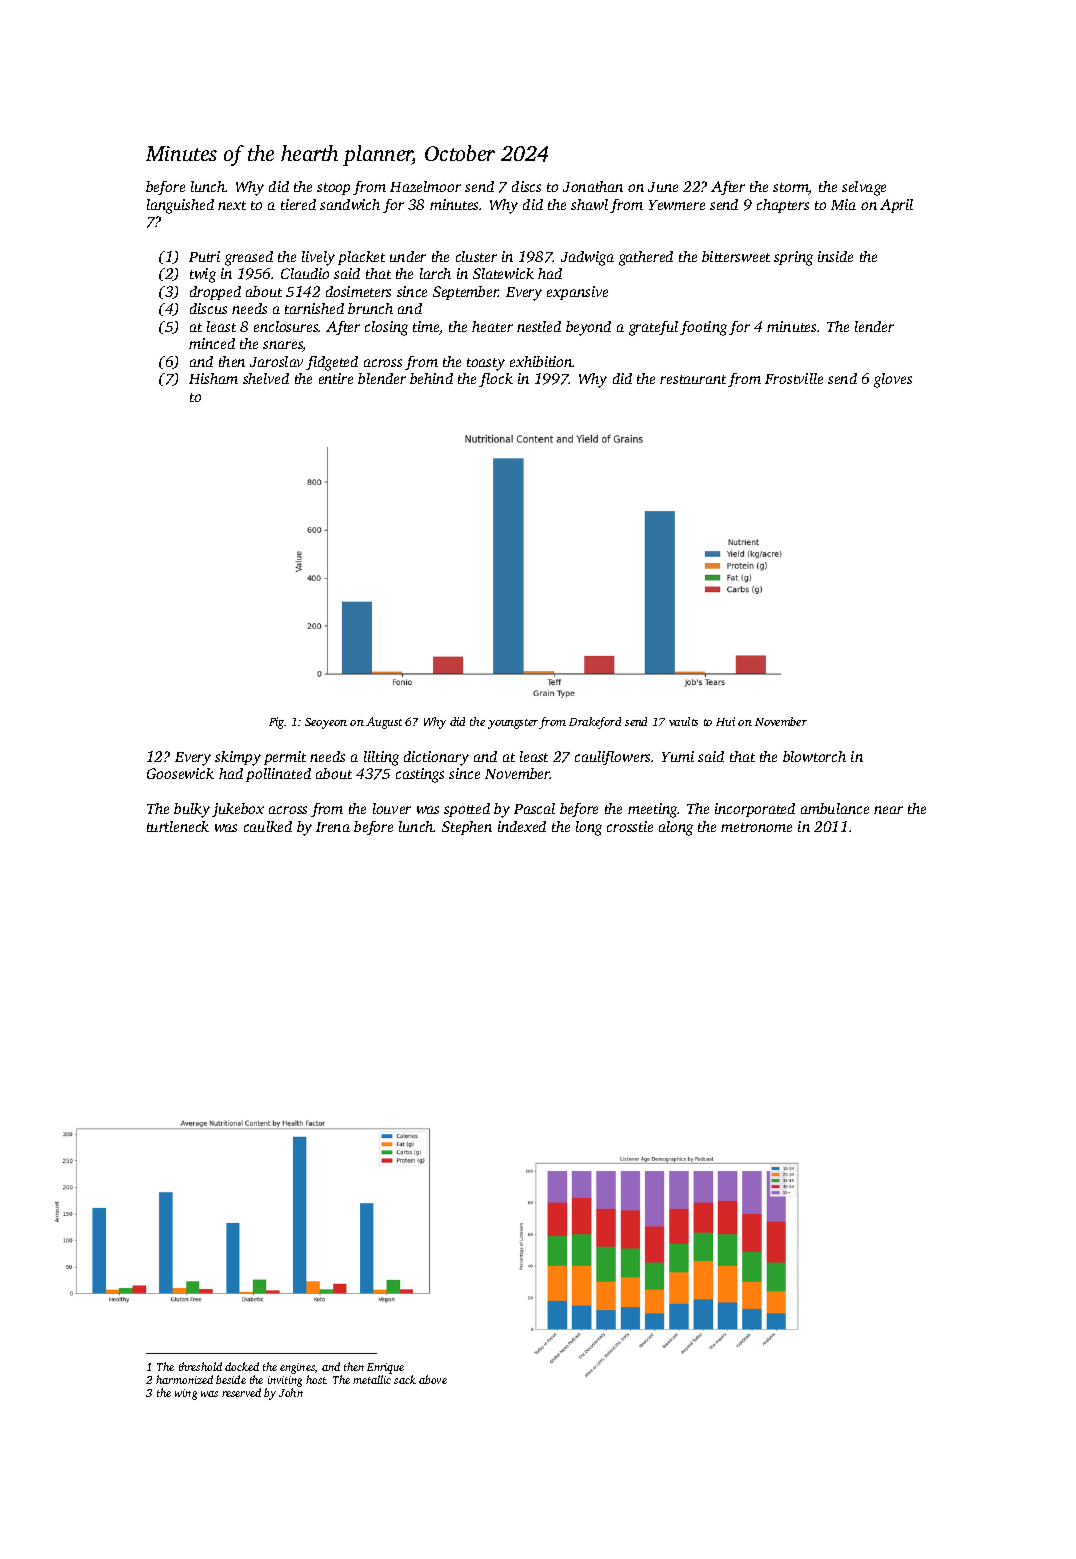 Image resolution: width=1076 pixels, height=1559 pixels. Describe the element at coordinates (893, 380) in the screenshot. I see `gloves` at that location.
